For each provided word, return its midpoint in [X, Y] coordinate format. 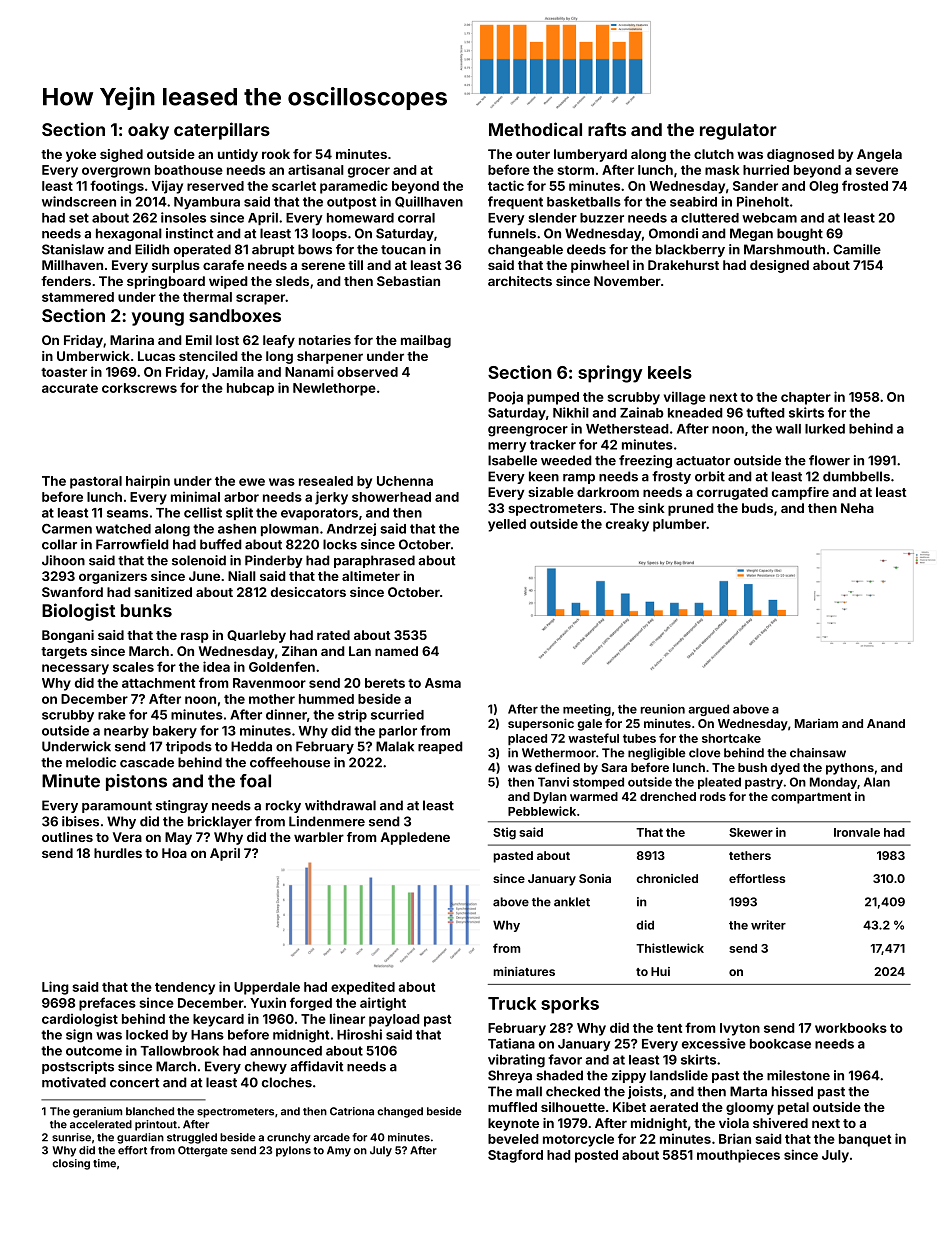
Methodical [535, 129]
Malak [395, 746]
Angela [879, 155]
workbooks [851, 1028]
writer [768, 925]
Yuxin [268, 1002]
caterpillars [222, 131]
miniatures [524, 971]
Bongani [68, 636]
